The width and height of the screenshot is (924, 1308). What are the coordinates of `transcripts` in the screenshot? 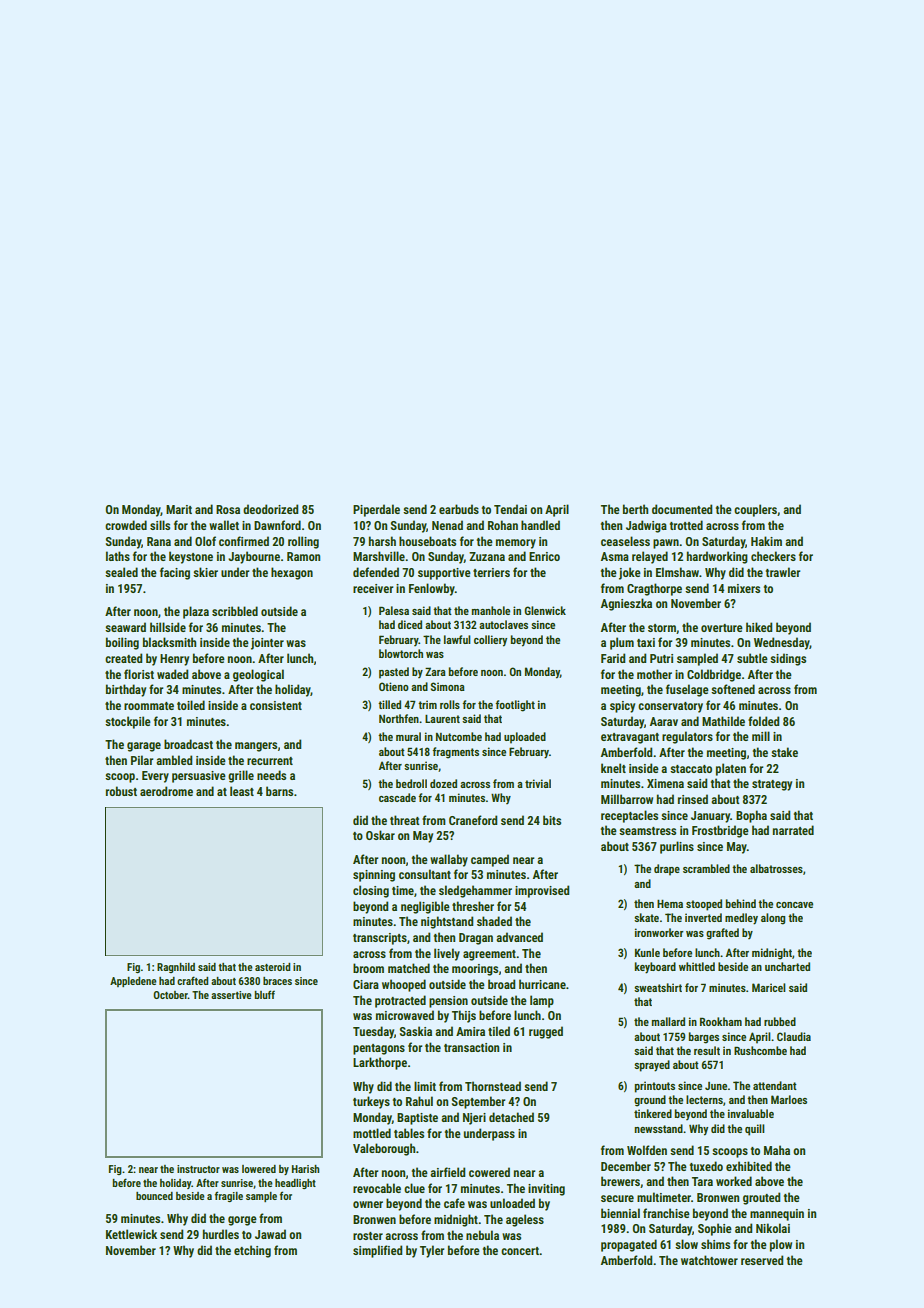 It's located at (380, 939).
